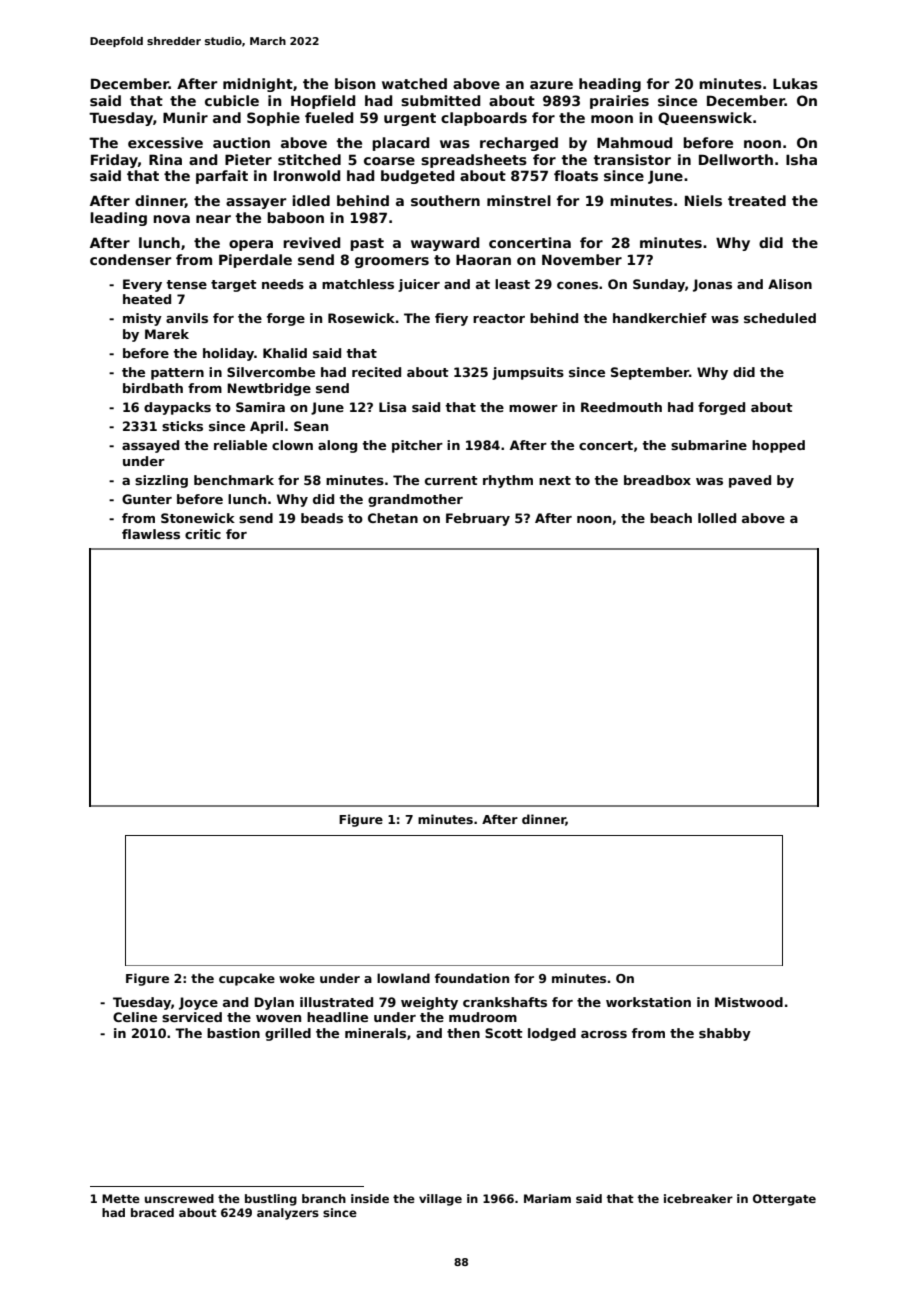 This page has width=908, height=1316. Describe the element at coordinates (288, 1214) in the page. I see `analyzers` at that location.
